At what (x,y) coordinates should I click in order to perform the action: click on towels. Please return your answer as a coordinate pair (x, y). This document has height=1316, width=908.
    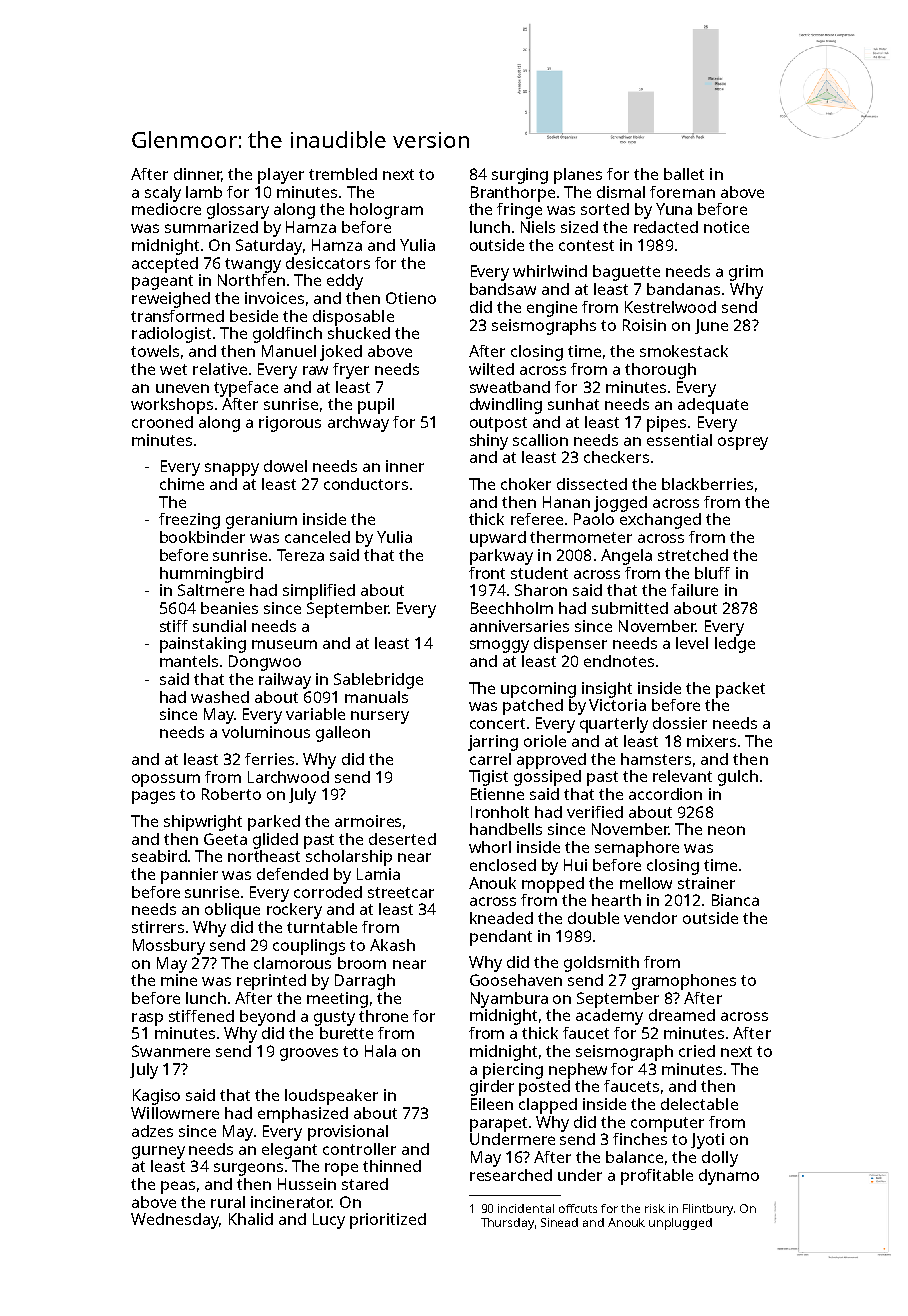
    Looking at the image, I should click on (155, 351).
